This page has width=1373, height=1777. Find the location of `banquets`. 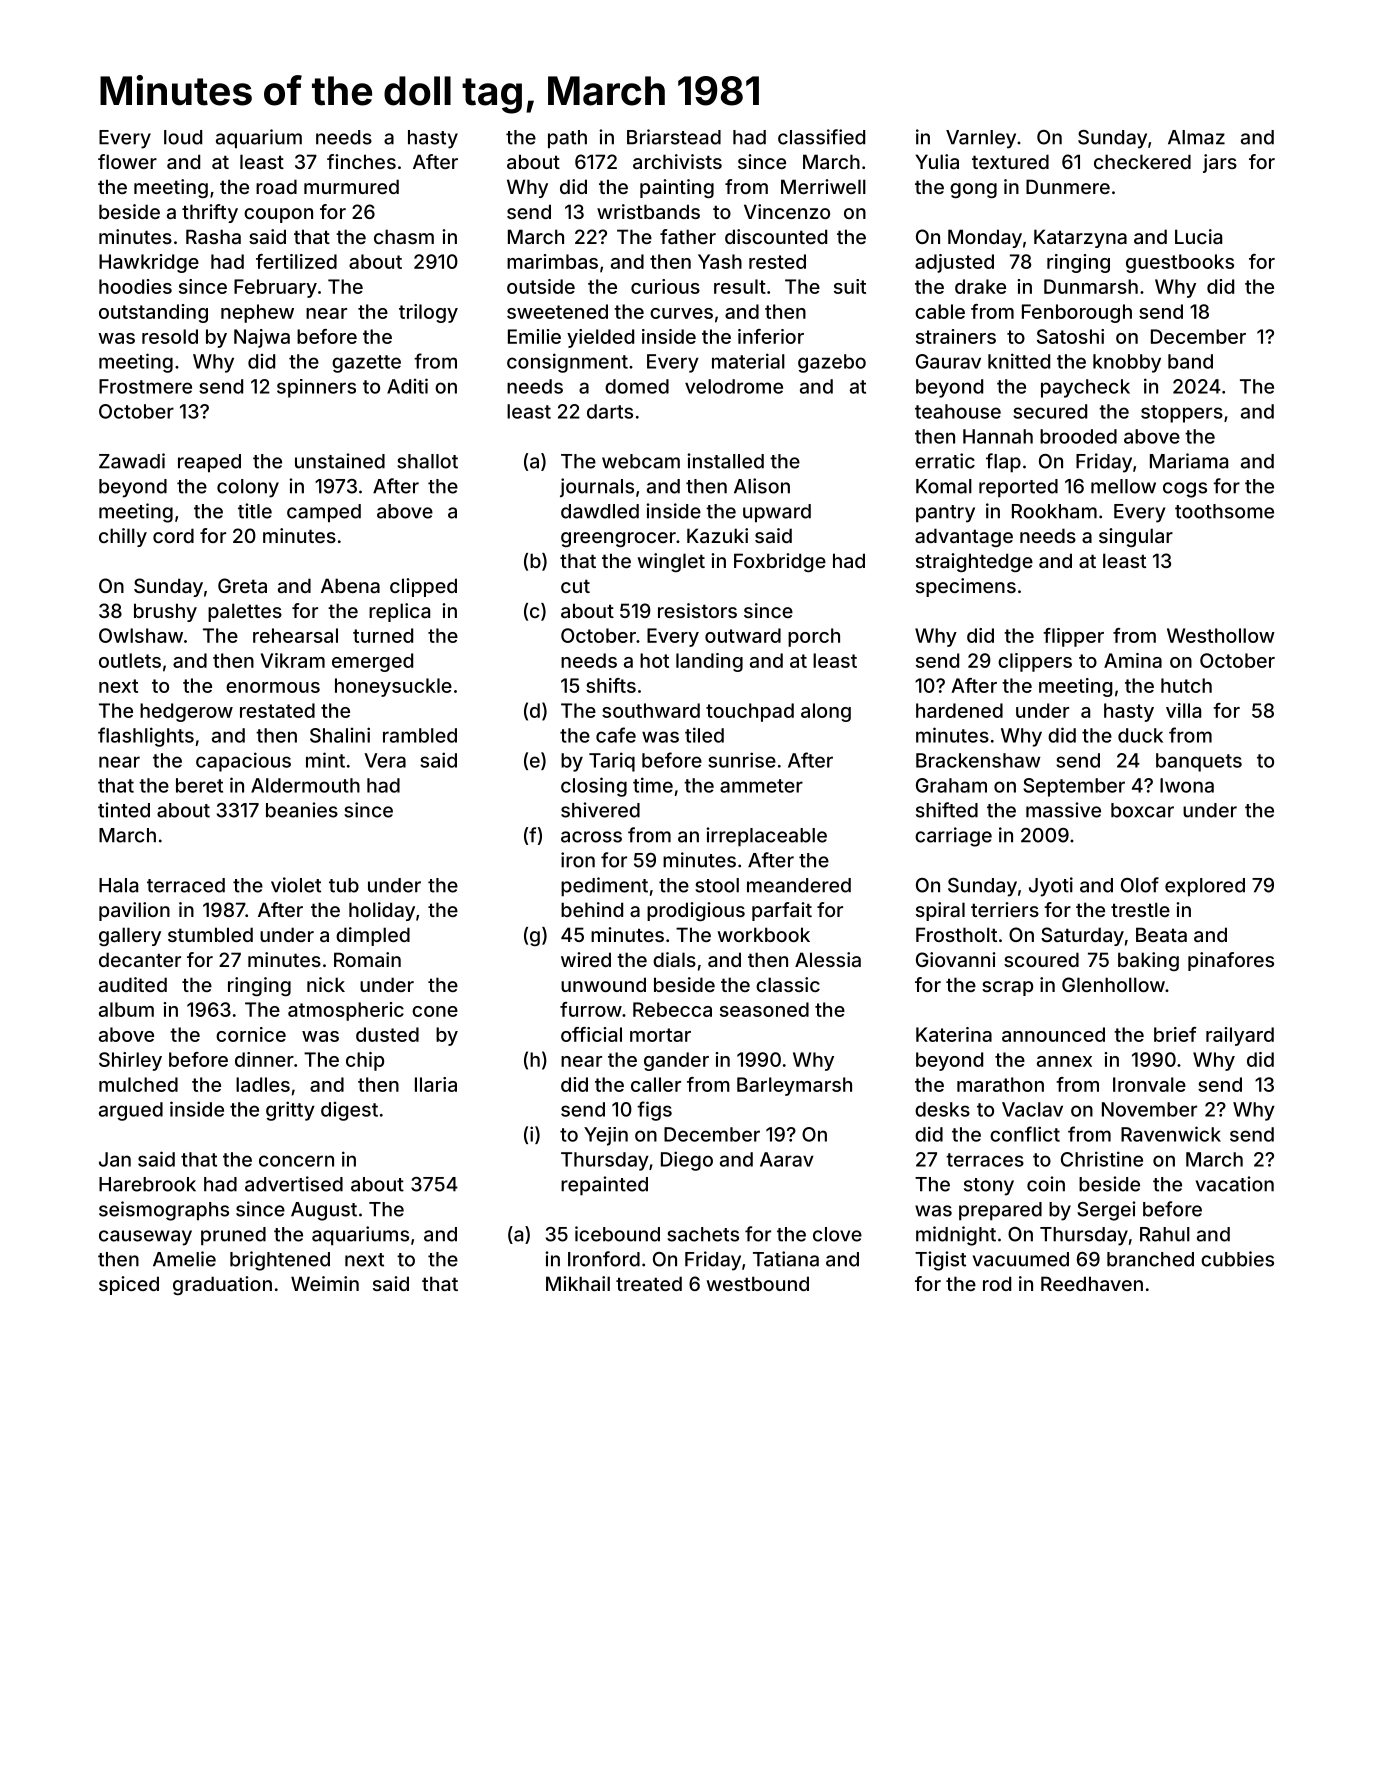

banquets is located at coordinates (1199, 762).
